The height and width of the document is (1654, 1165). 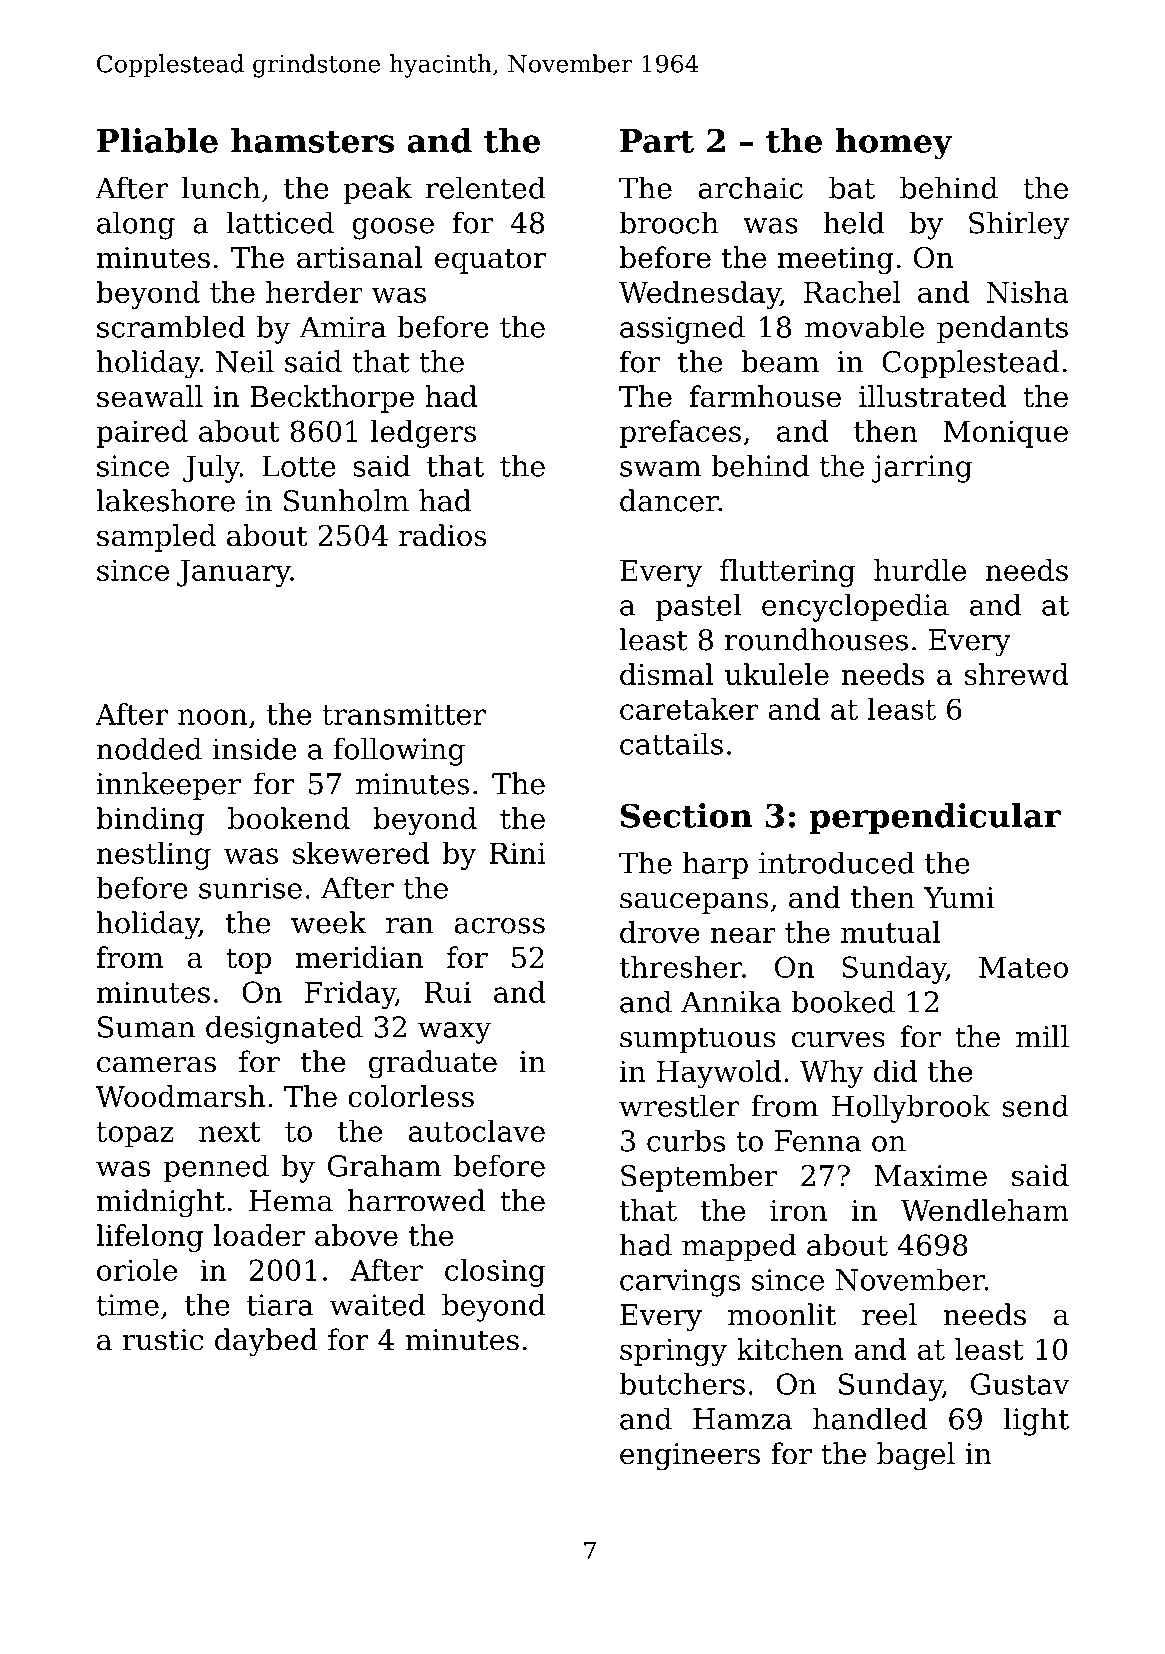 I want to click on ukulele, so click(x=777, y=674).
